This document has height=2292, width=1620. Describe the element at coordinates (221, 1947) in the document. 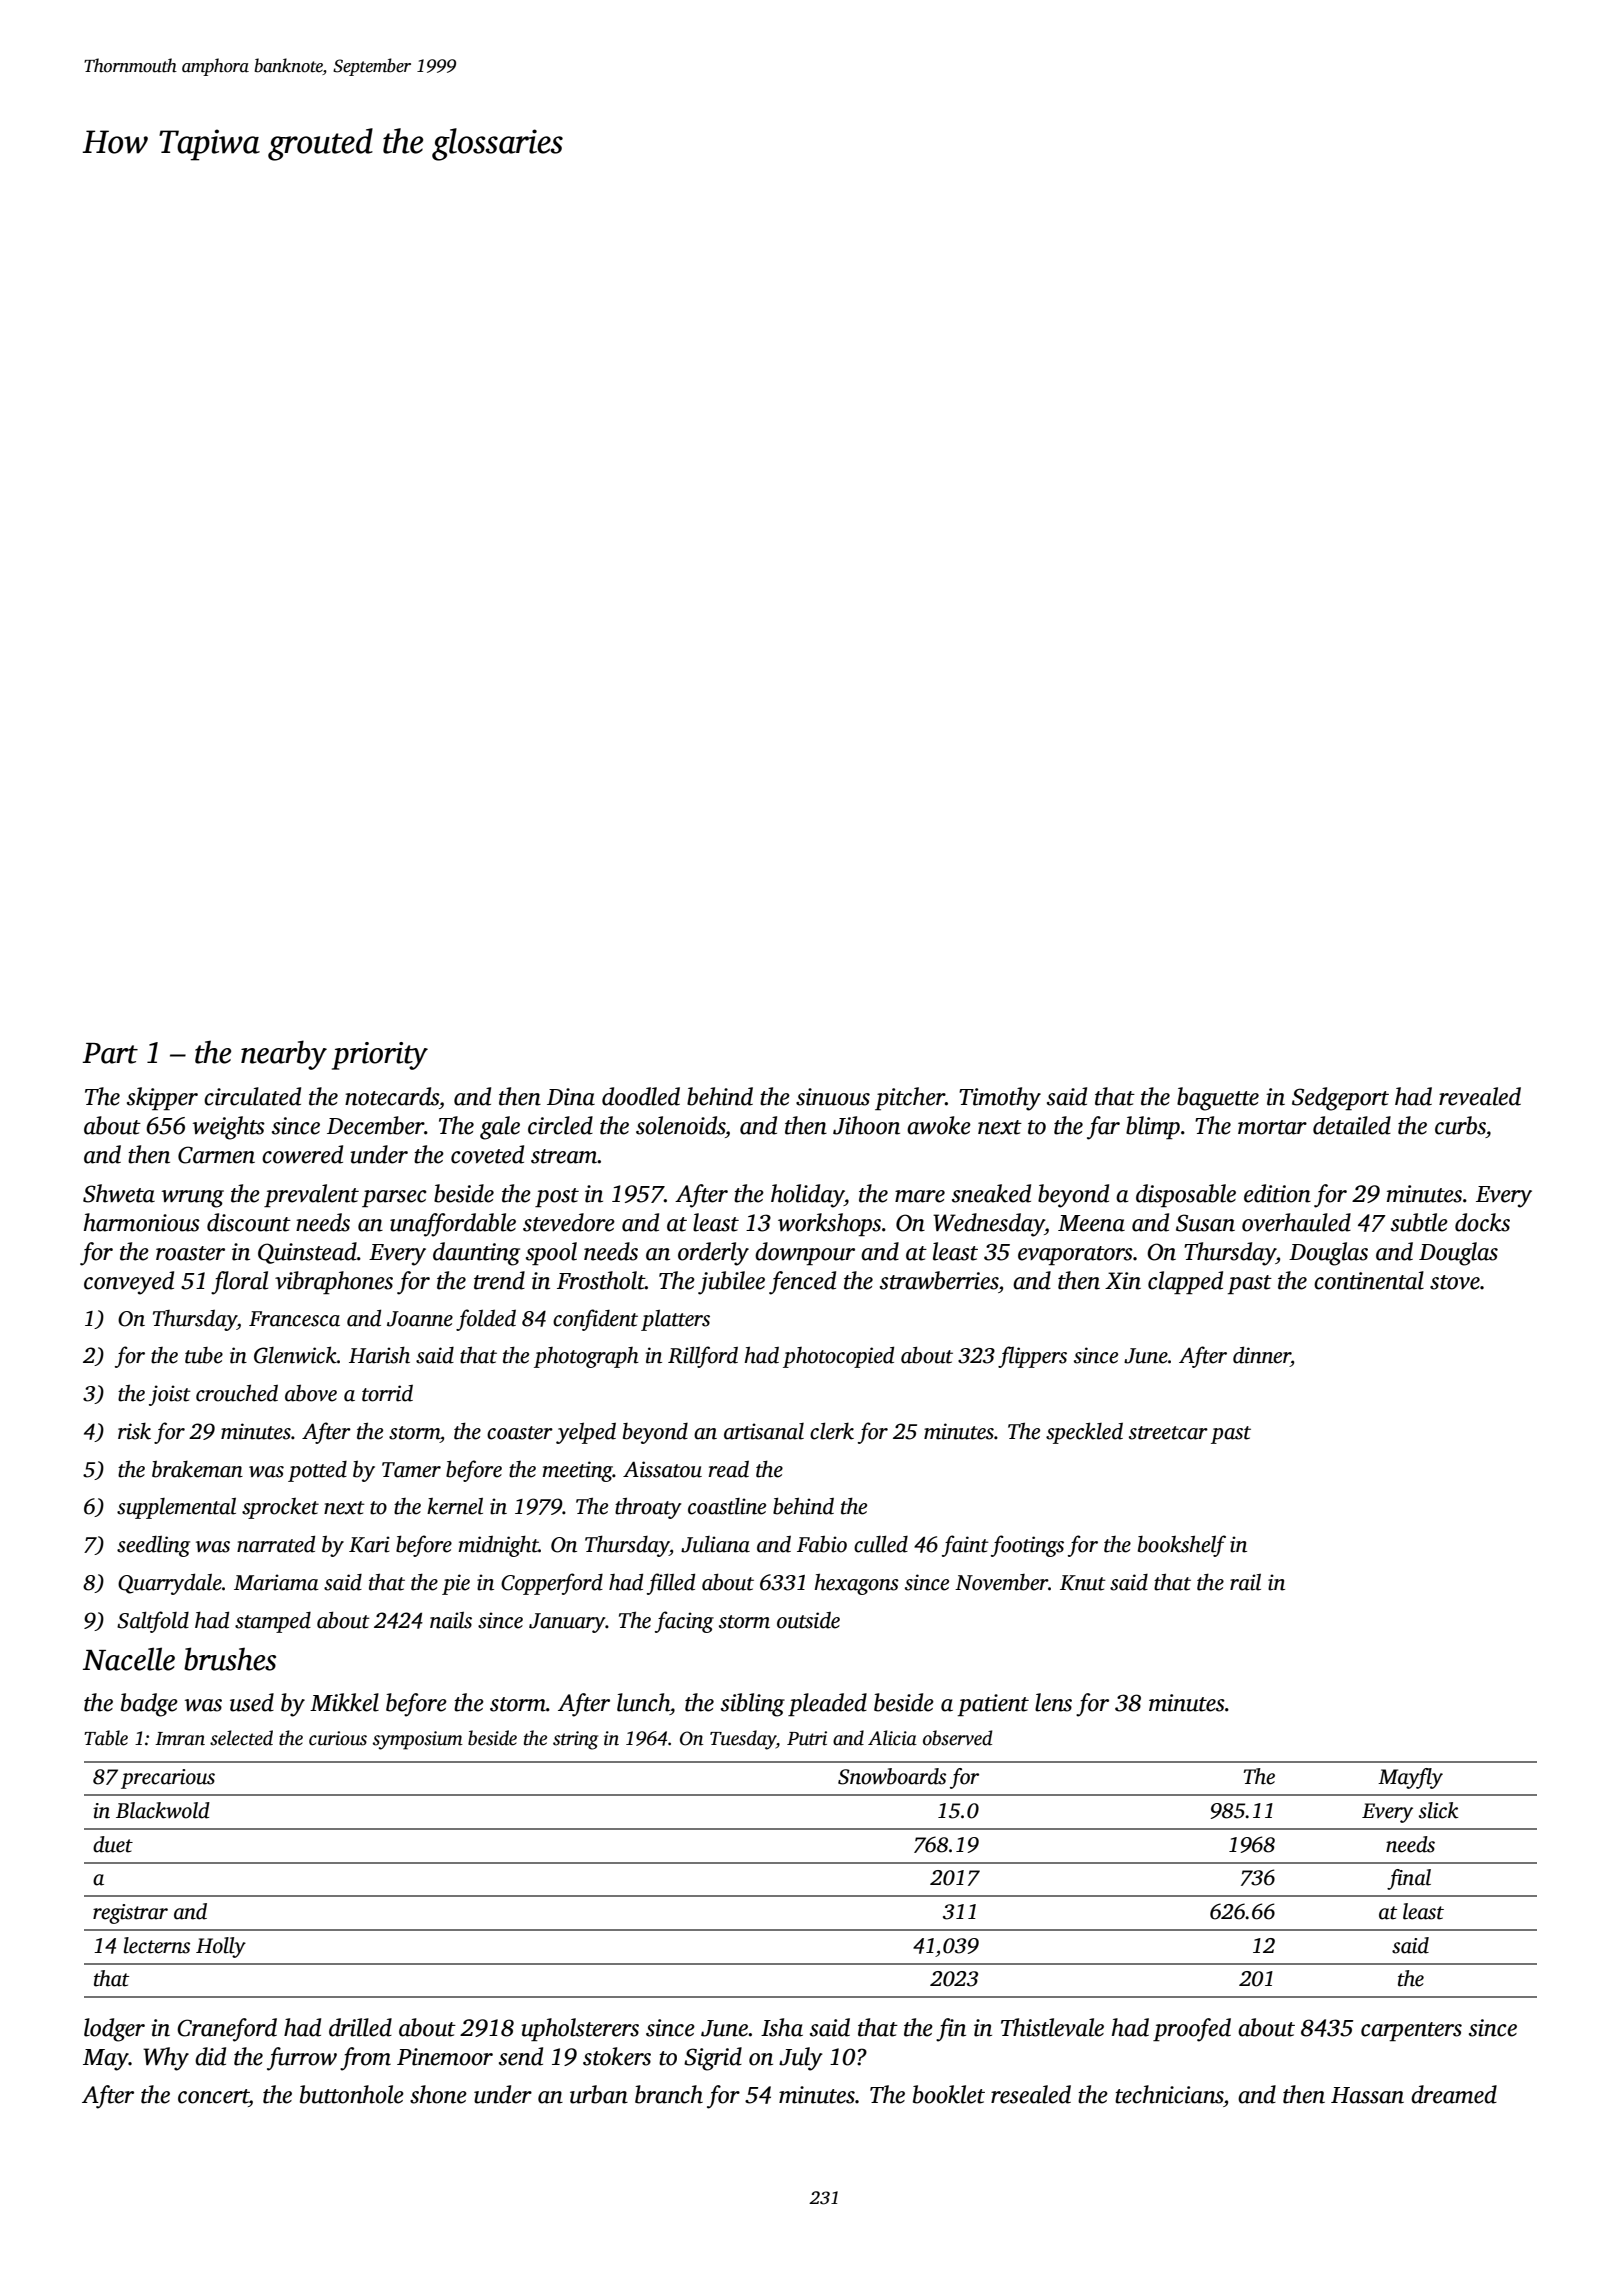

I see `Holly` at that location.
